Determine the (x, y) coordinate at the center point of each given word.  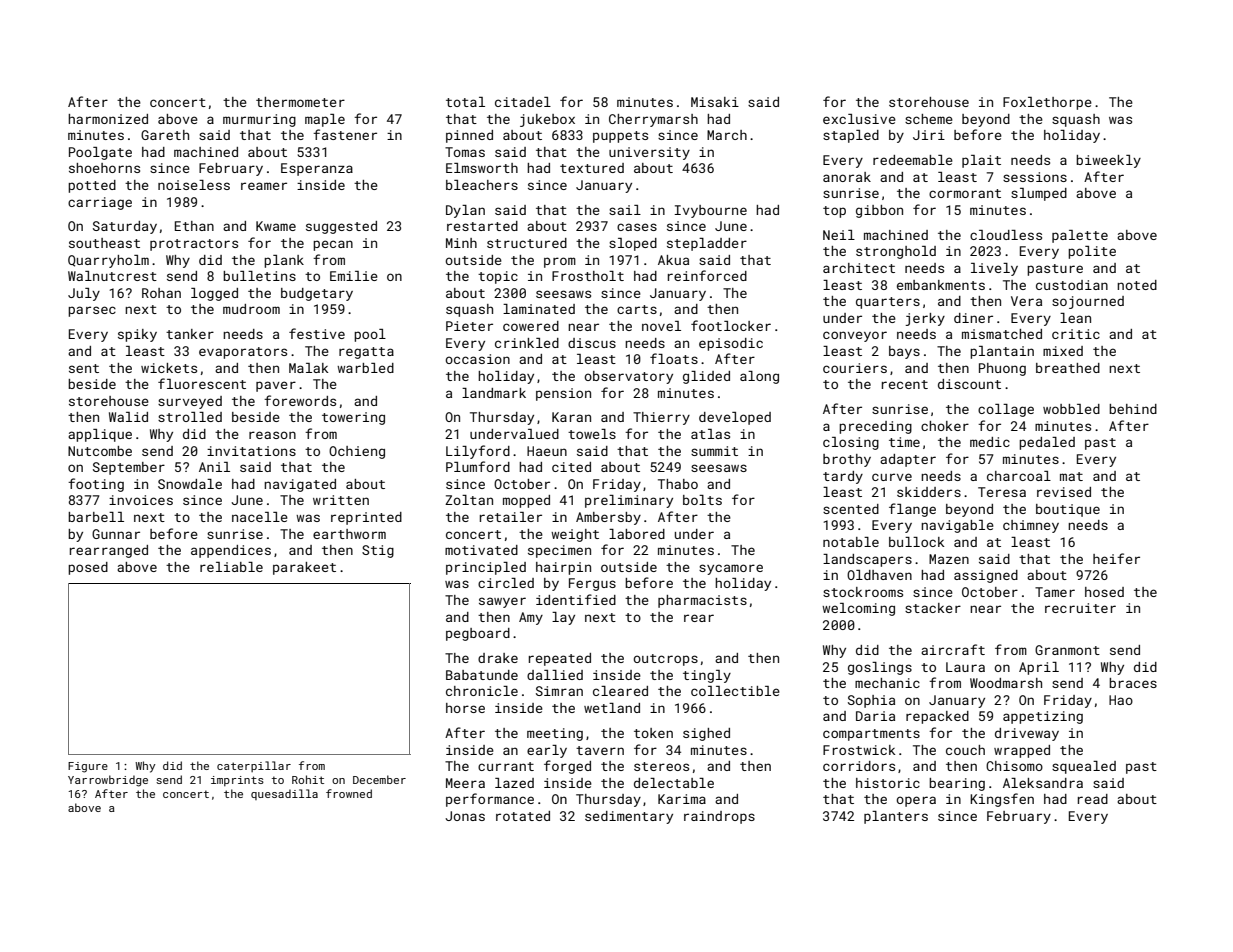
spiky (137, 335)
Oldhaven (879, 575)
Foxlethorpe (1047, 103)
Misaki (715, 102)
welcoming (858, 609)
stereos (661, 766)
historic (888, 783)
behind (1133, 409)
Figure (88, 767)
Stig (378, 551)
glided (706, 377)
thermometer (300, 102)
